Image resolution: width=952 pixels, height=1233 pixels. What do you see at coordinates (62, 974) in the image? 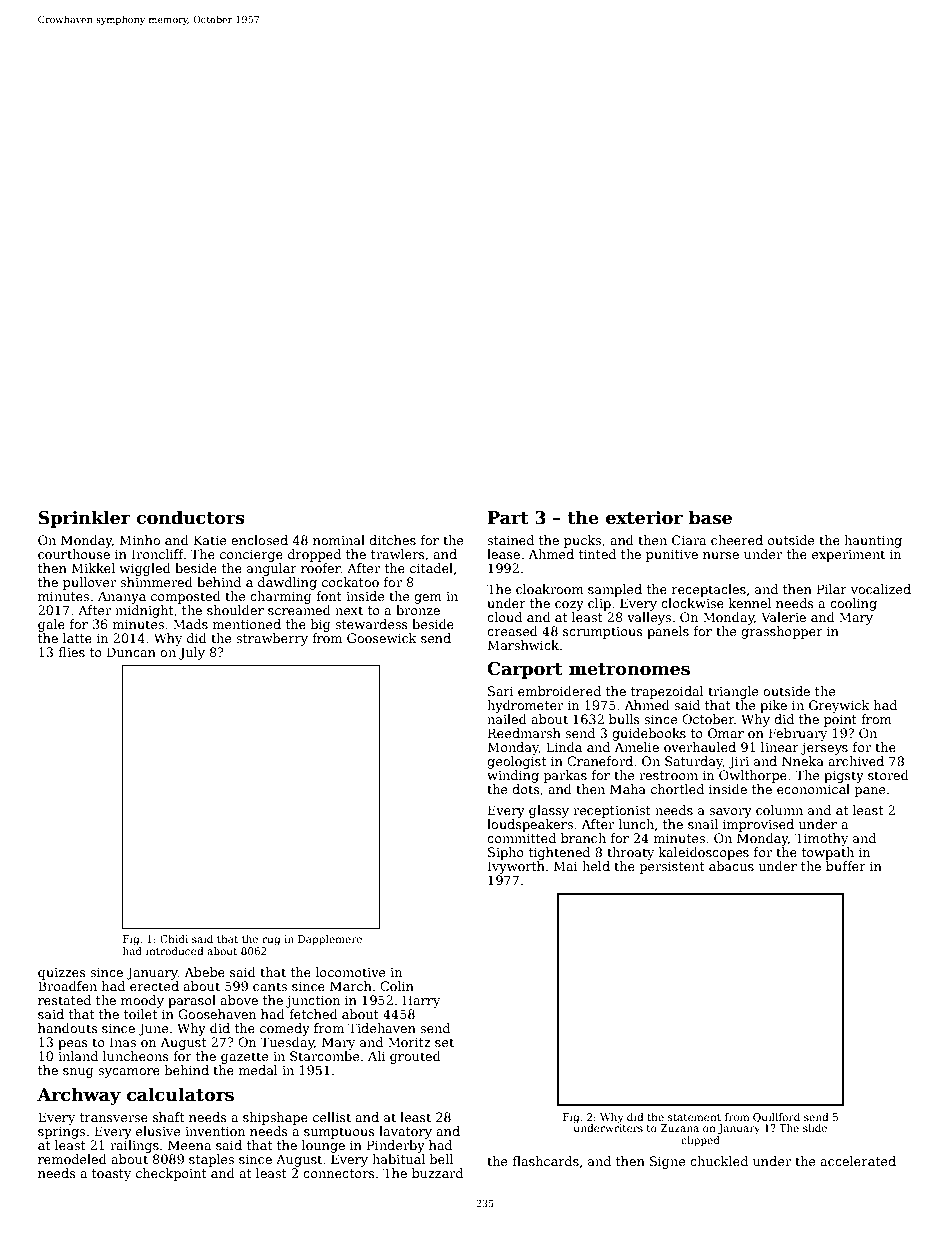
I see `quizzes` at bounding box center [62, 974].
